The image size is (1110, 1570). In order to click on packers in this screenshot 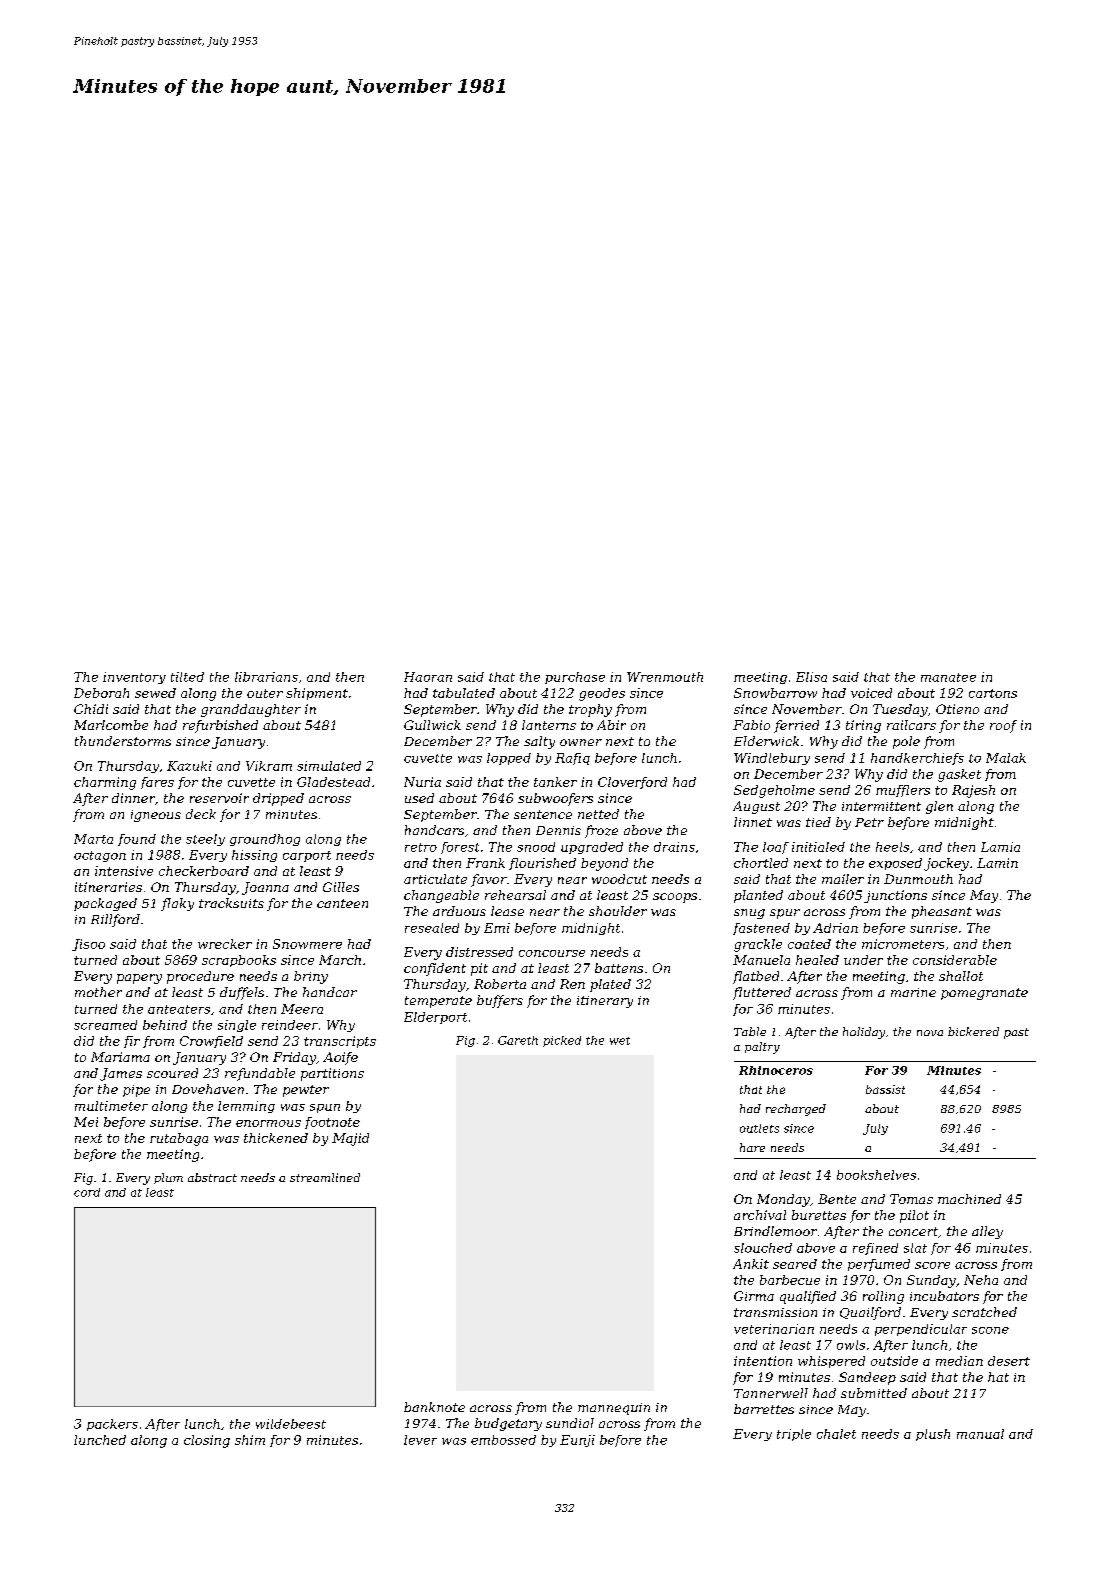, I will do `click(112, 1425)`.
